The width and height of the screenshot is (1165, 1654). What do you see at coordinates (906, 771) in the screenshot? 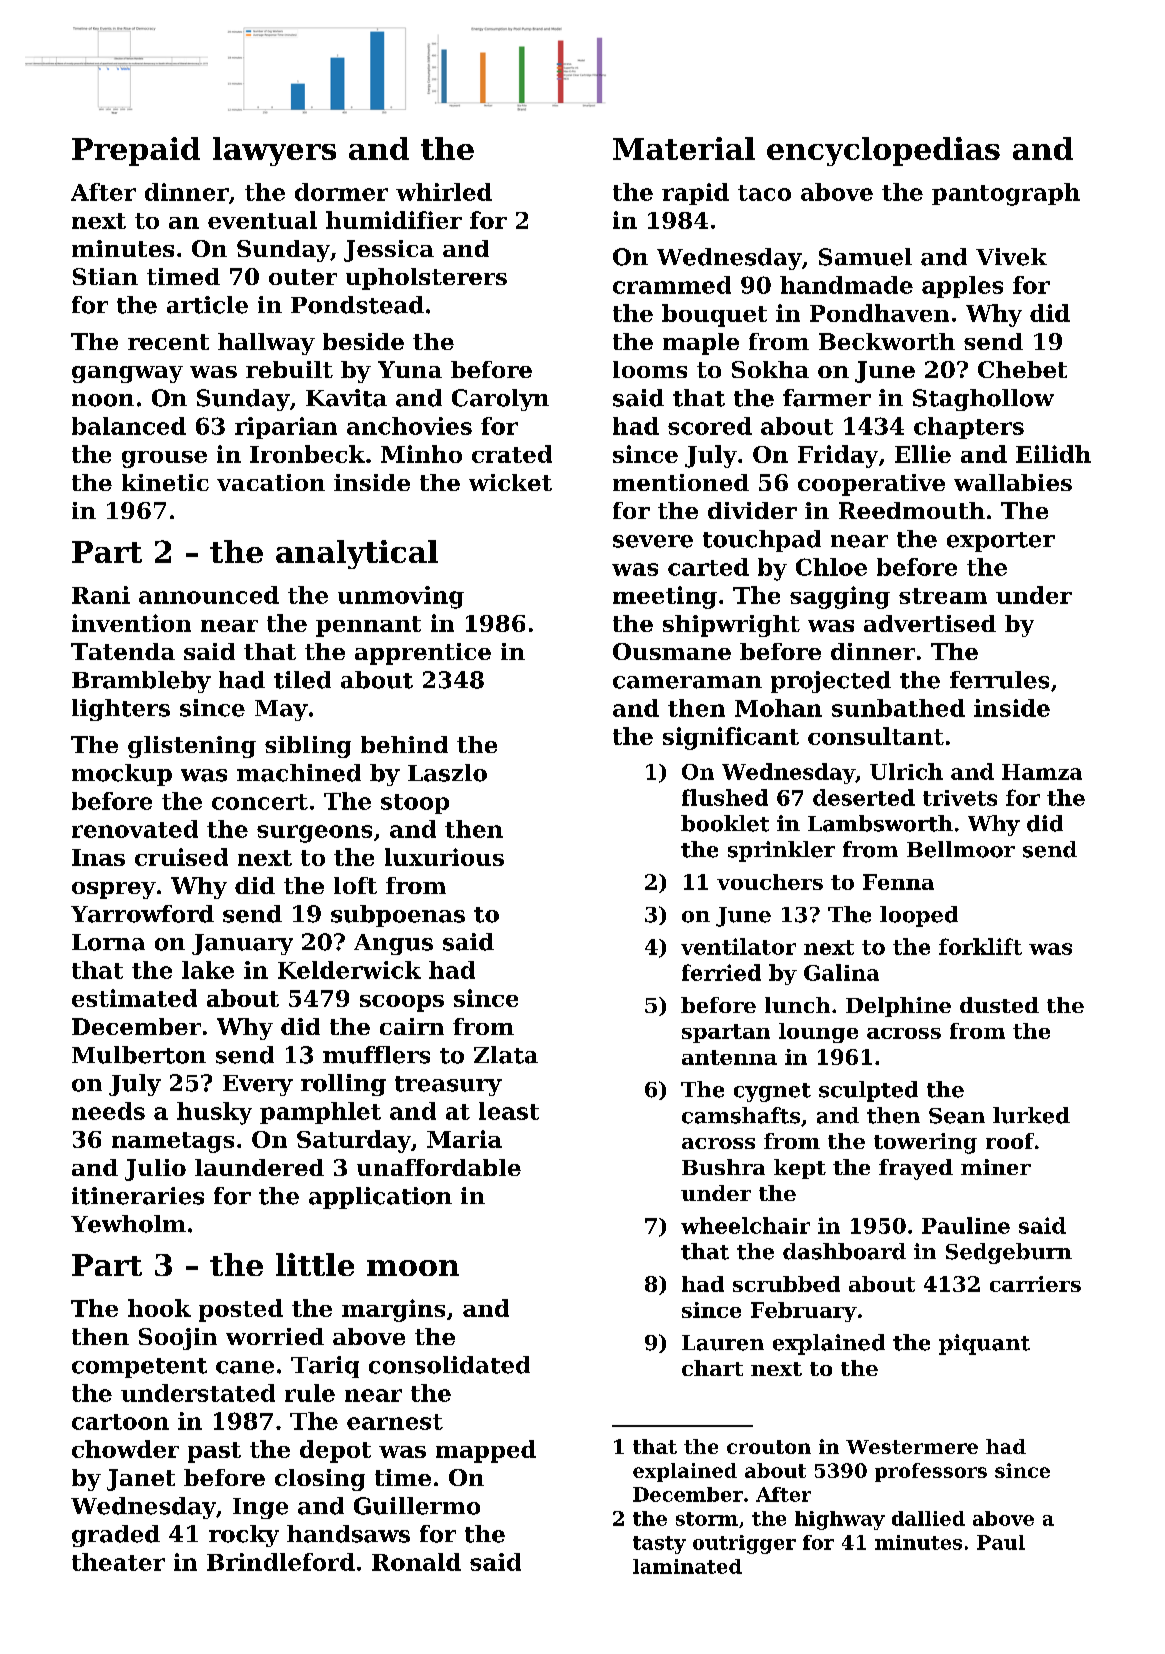
I see `Ulrich` at bounding box center [906, 771].
